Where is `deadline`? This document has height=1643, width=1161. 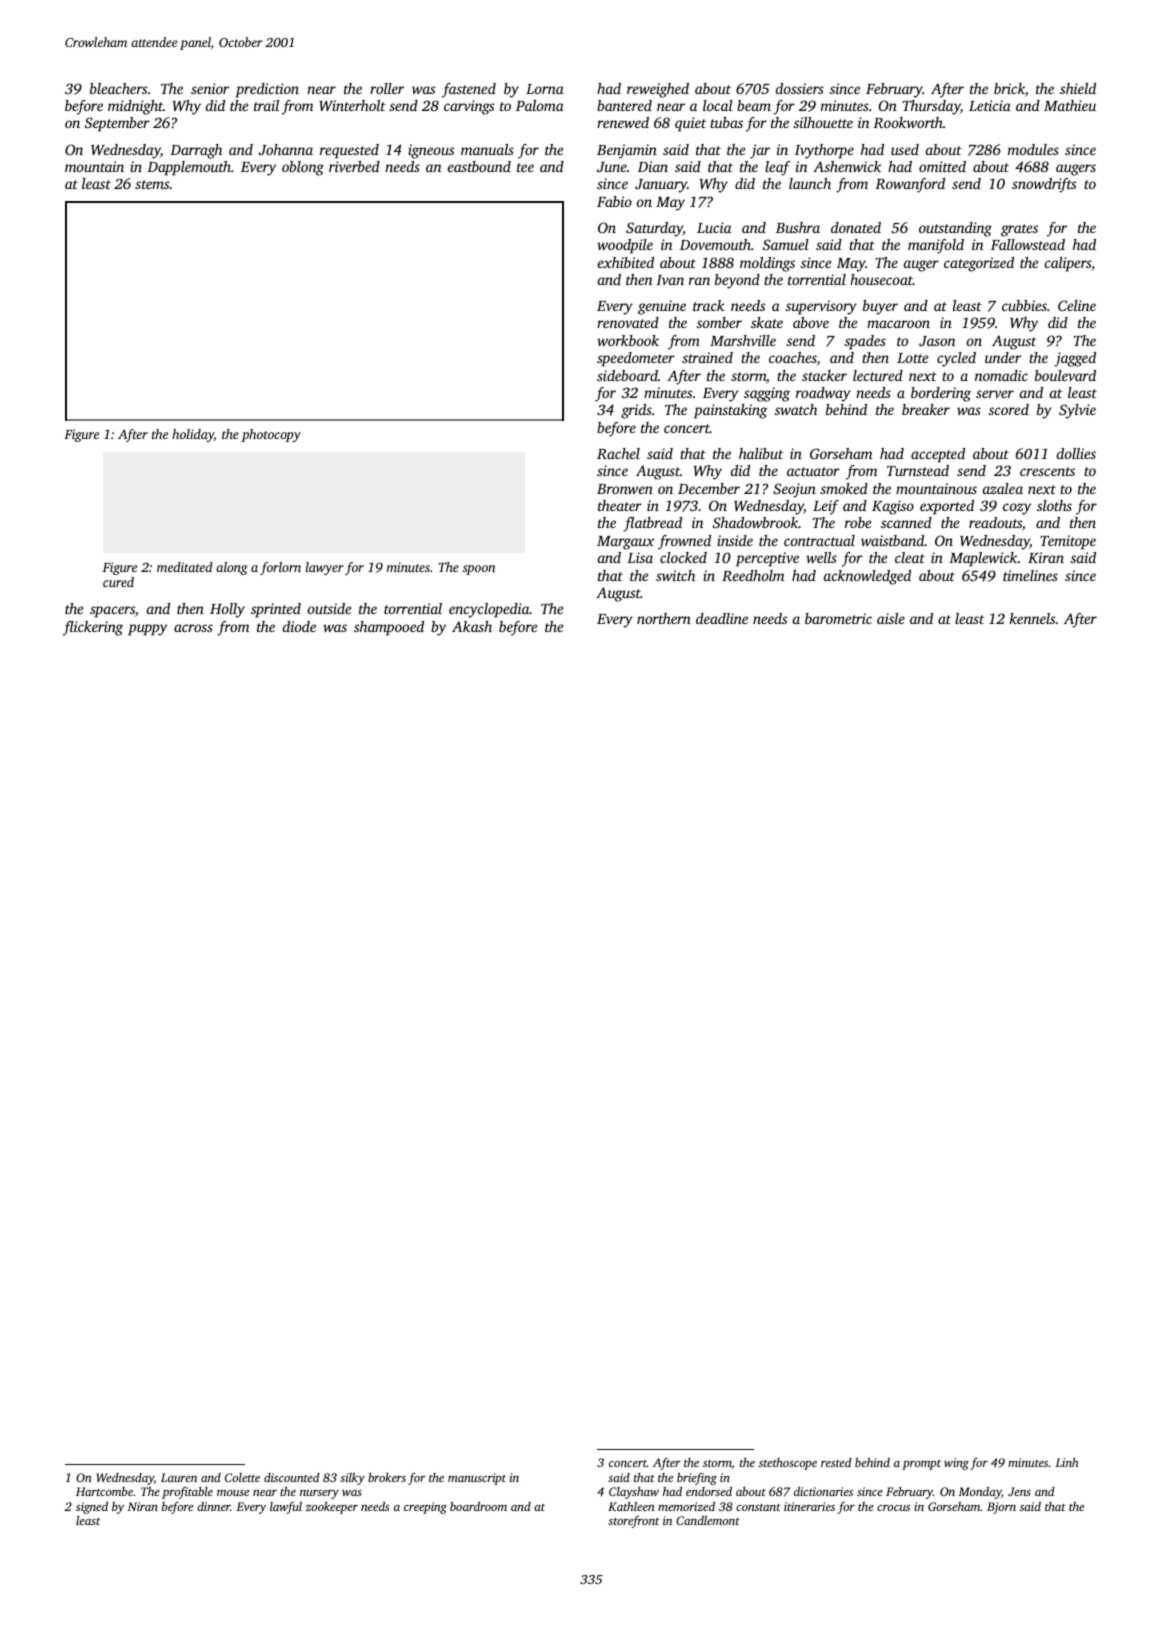
deadline is located at coordinates (722, 618).
